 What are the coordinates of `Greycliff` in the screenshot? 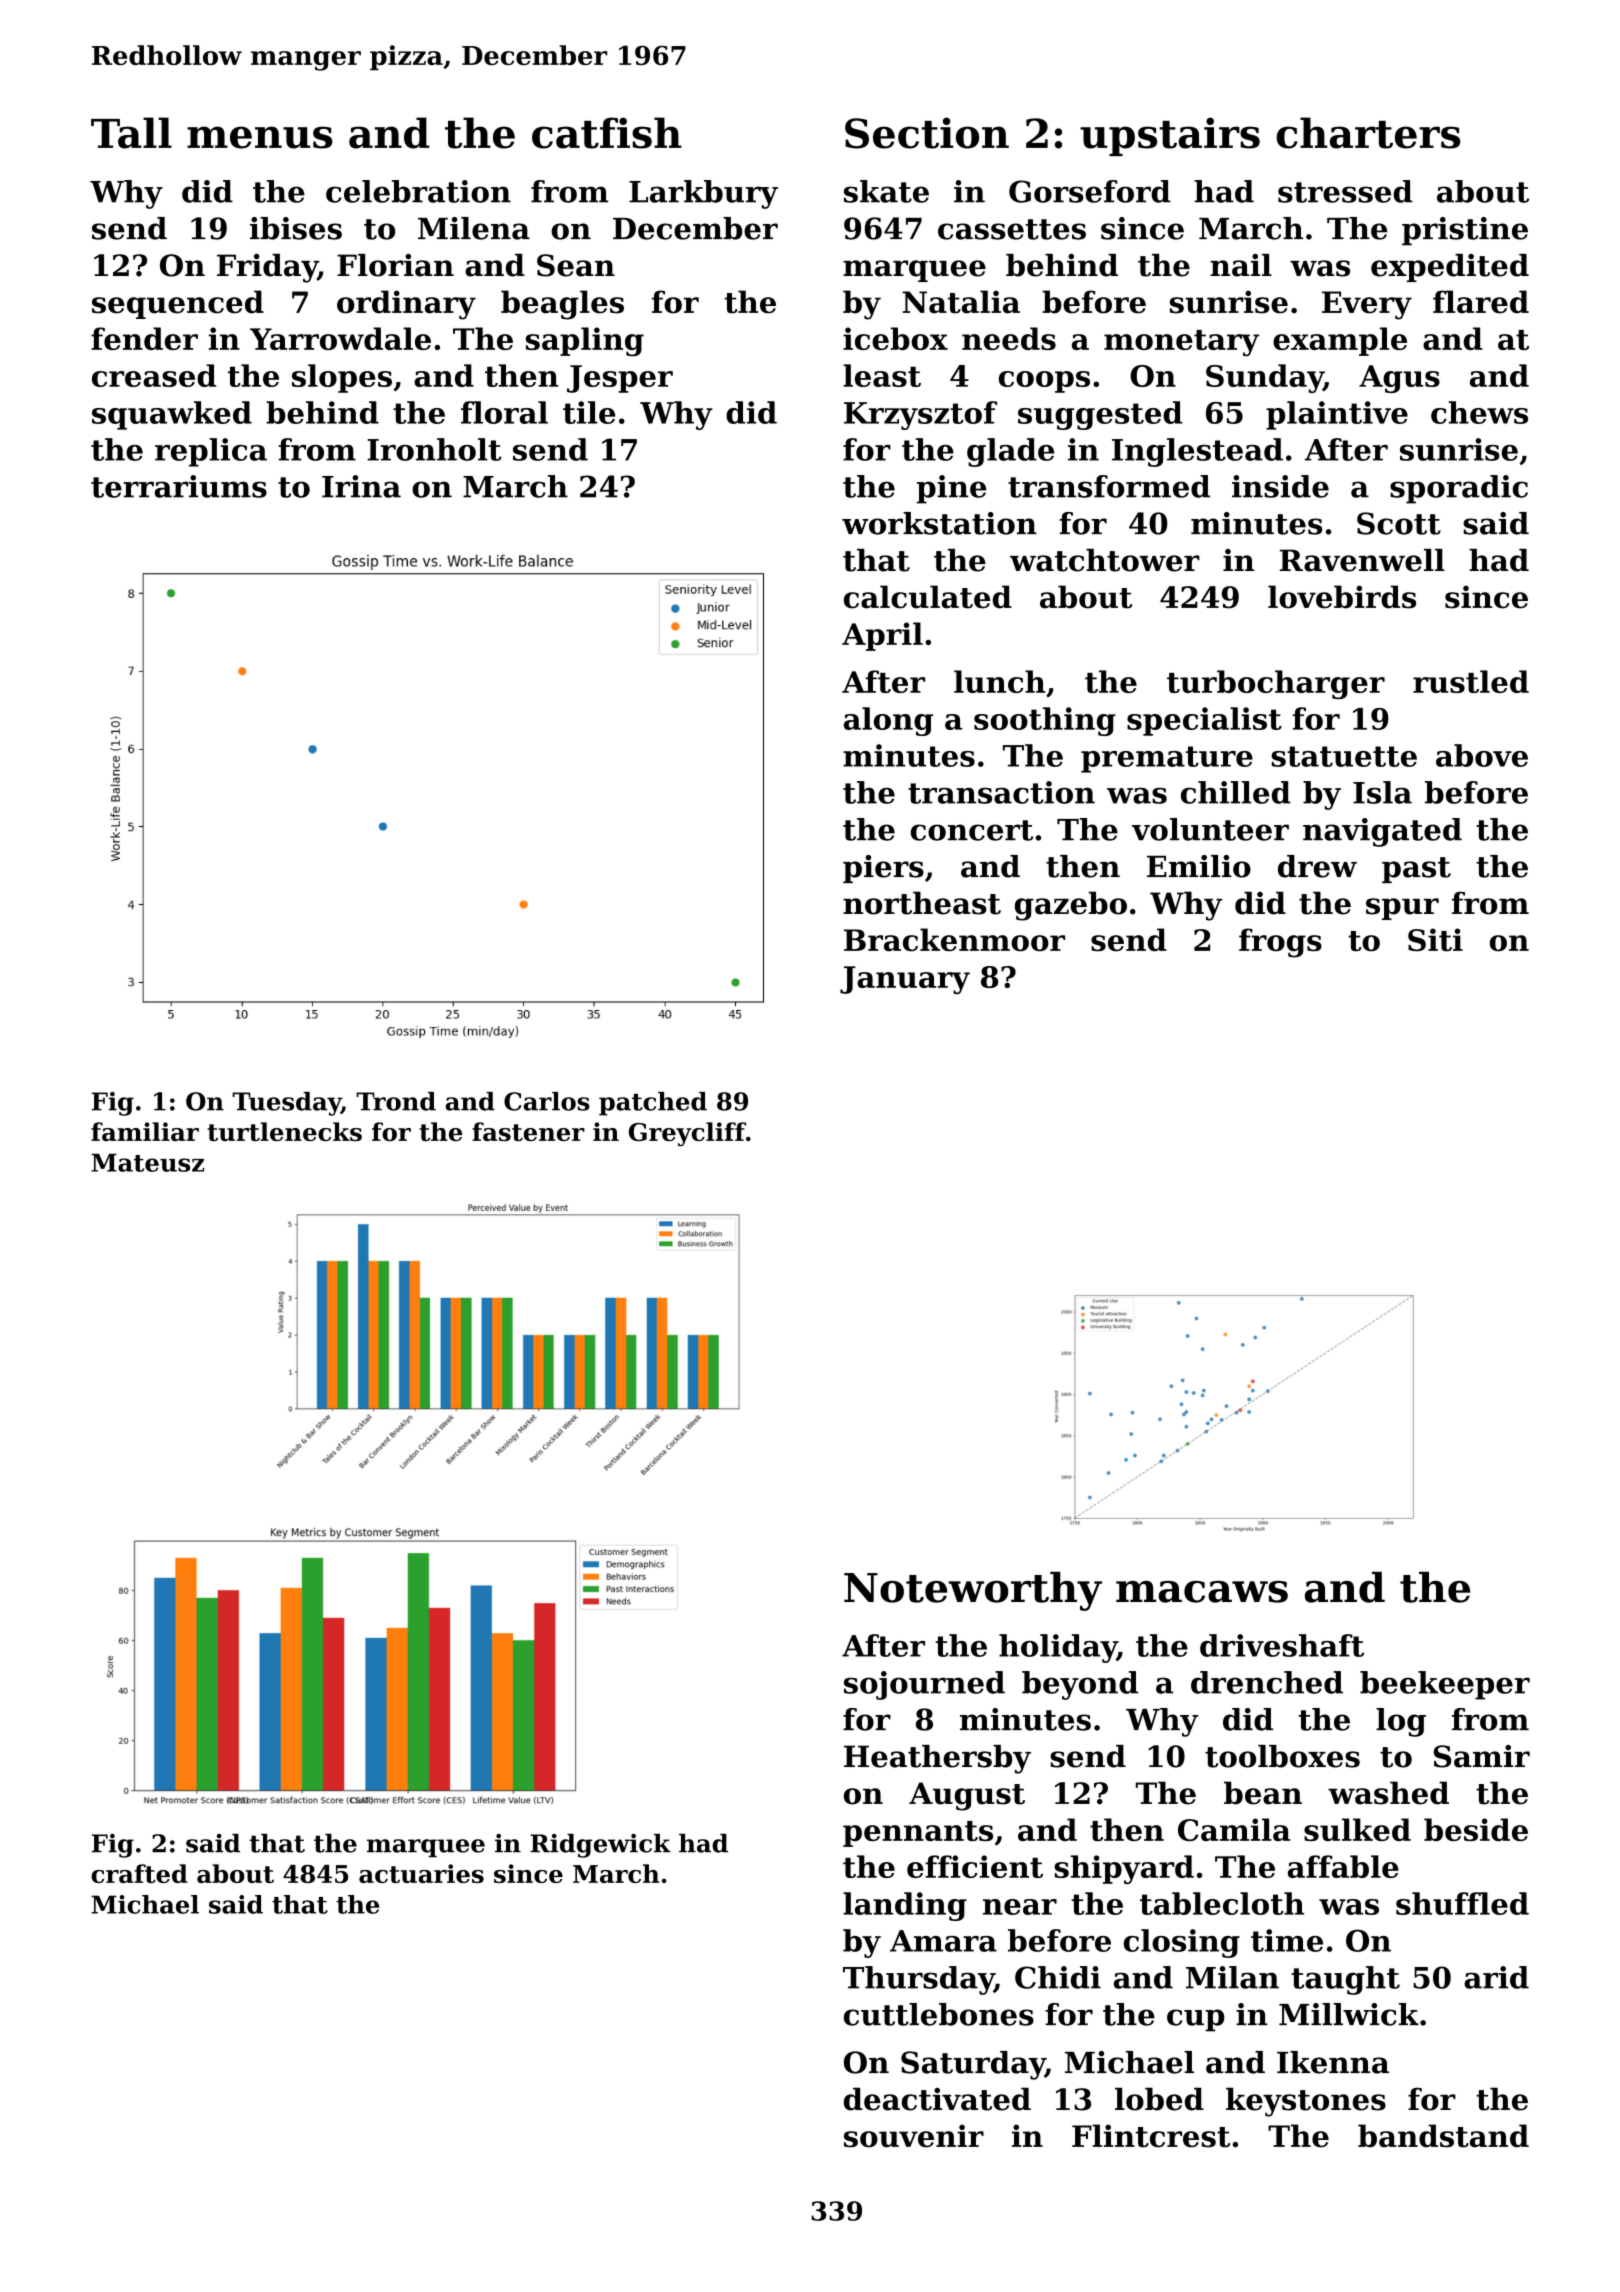 It's located at (687, 1134).
